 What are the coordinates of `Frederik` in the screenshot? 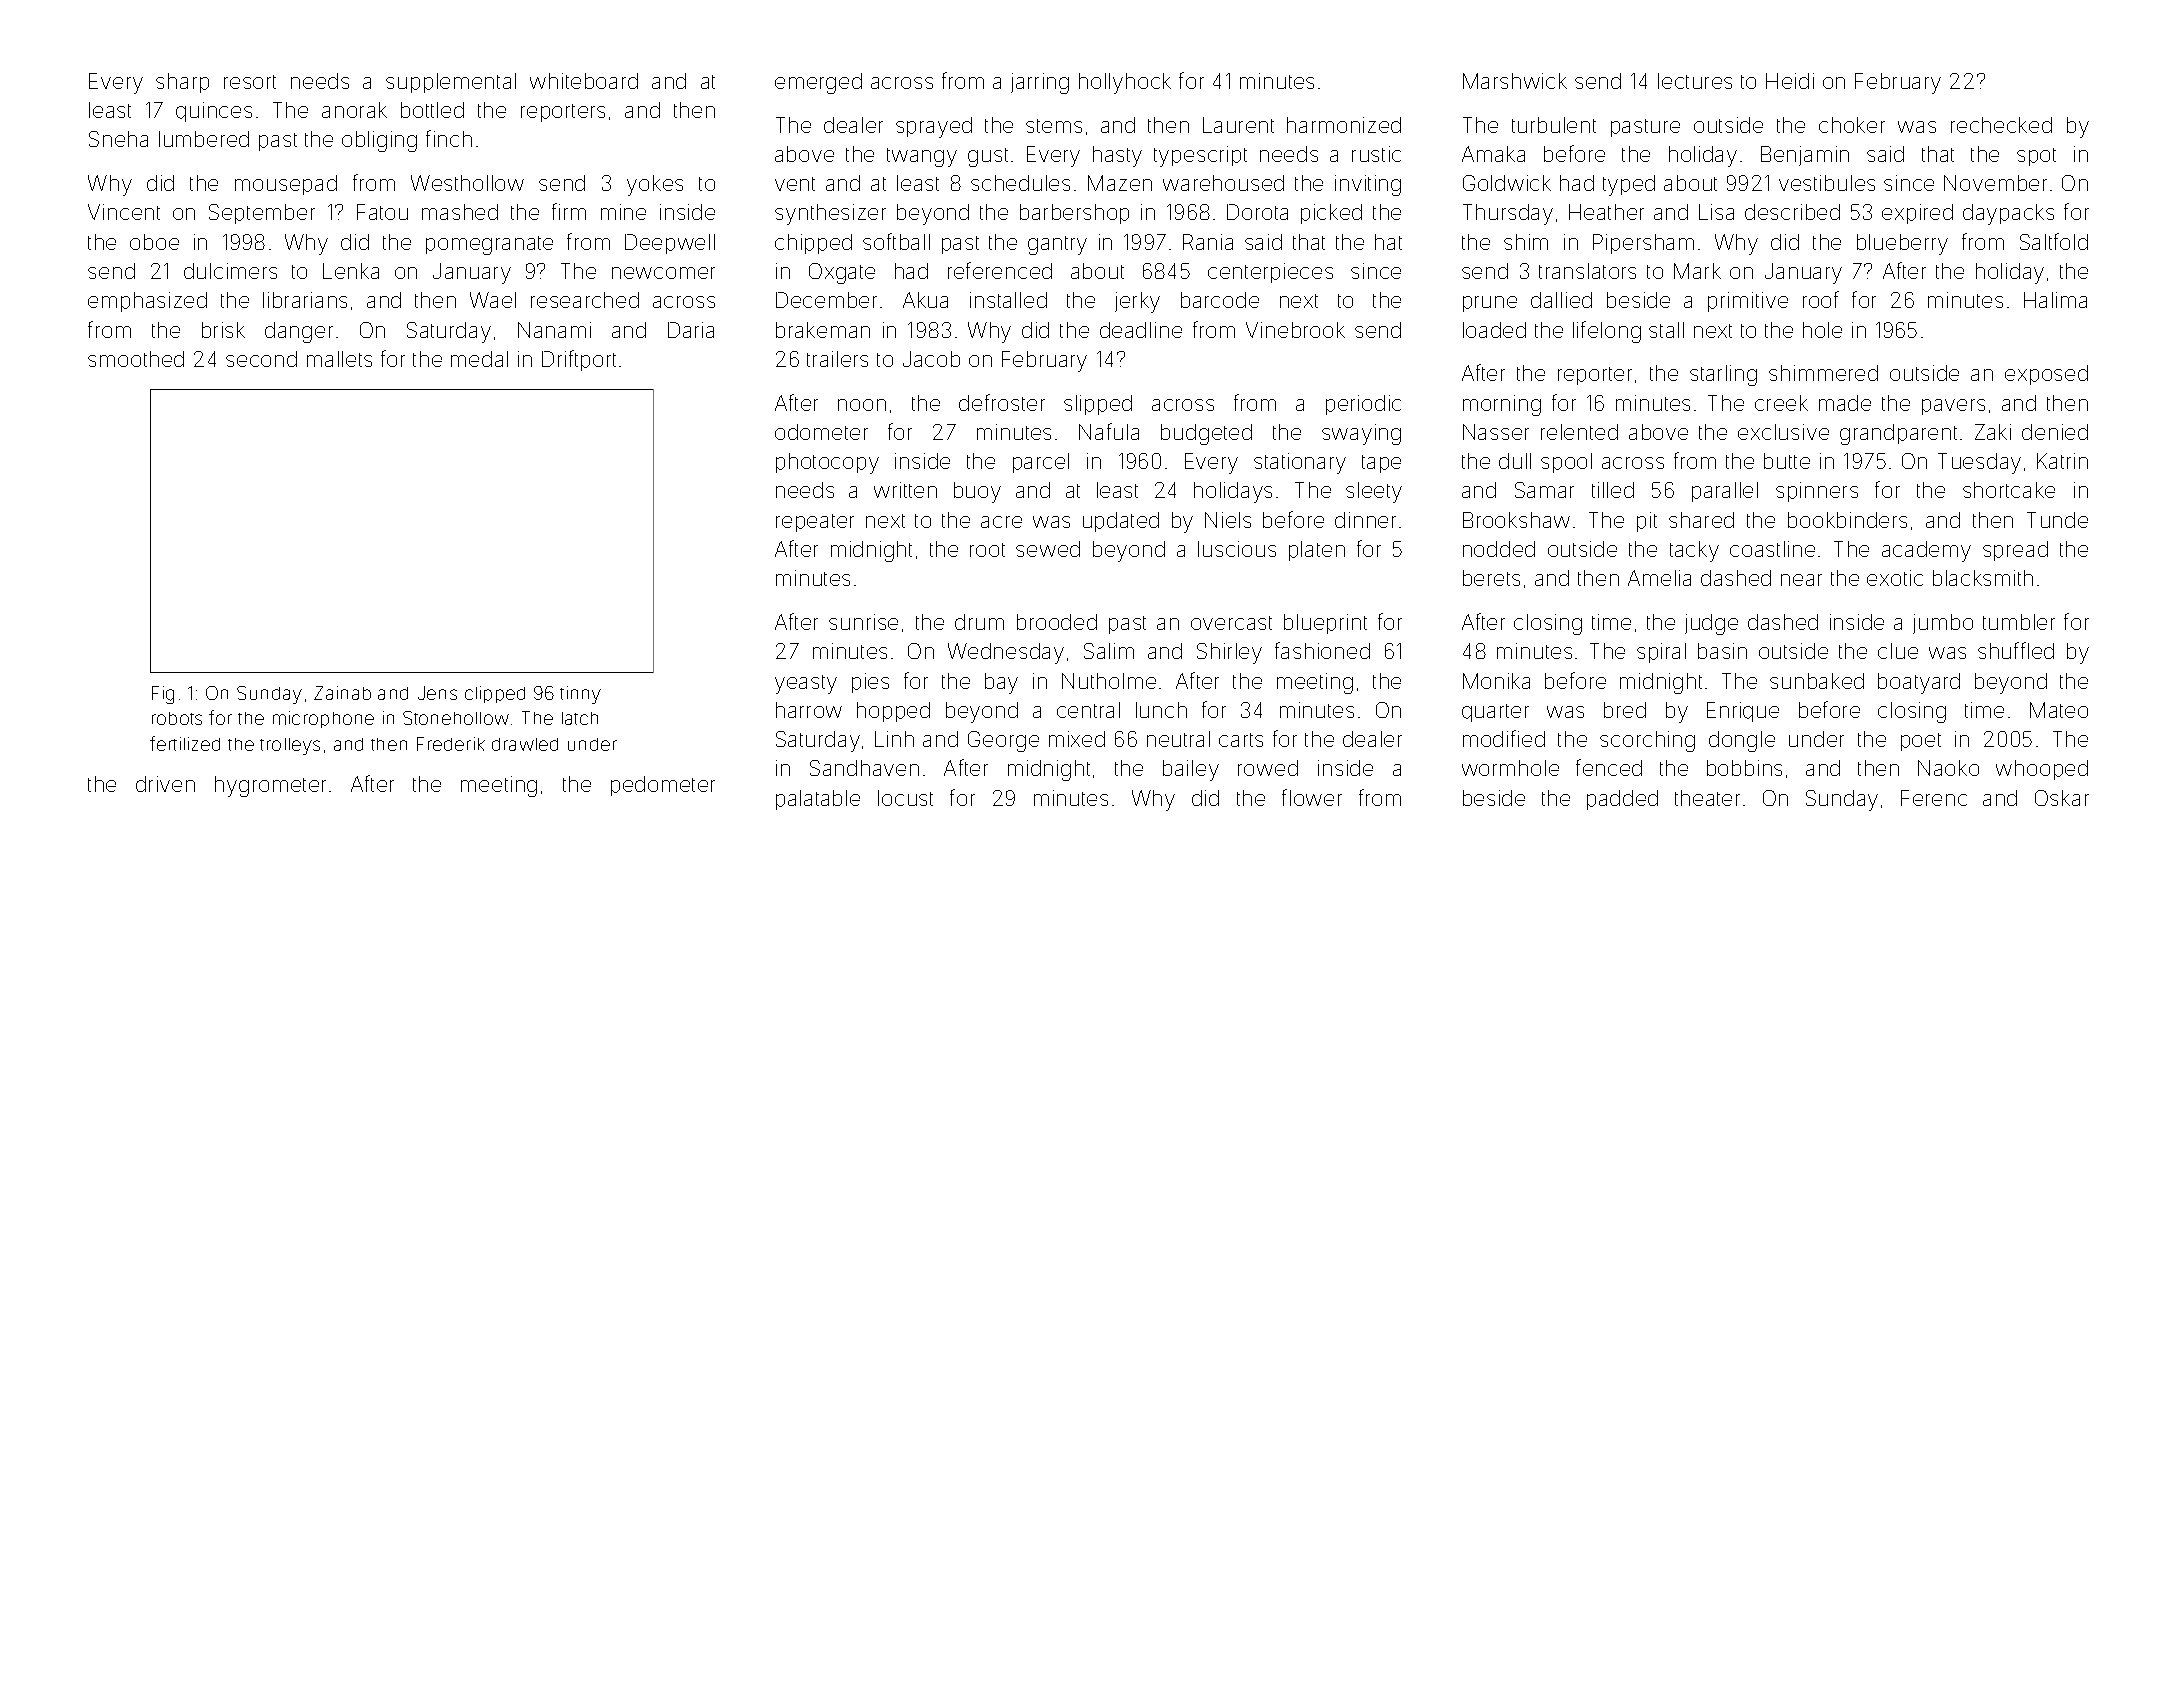 It's located at (451, 744).
